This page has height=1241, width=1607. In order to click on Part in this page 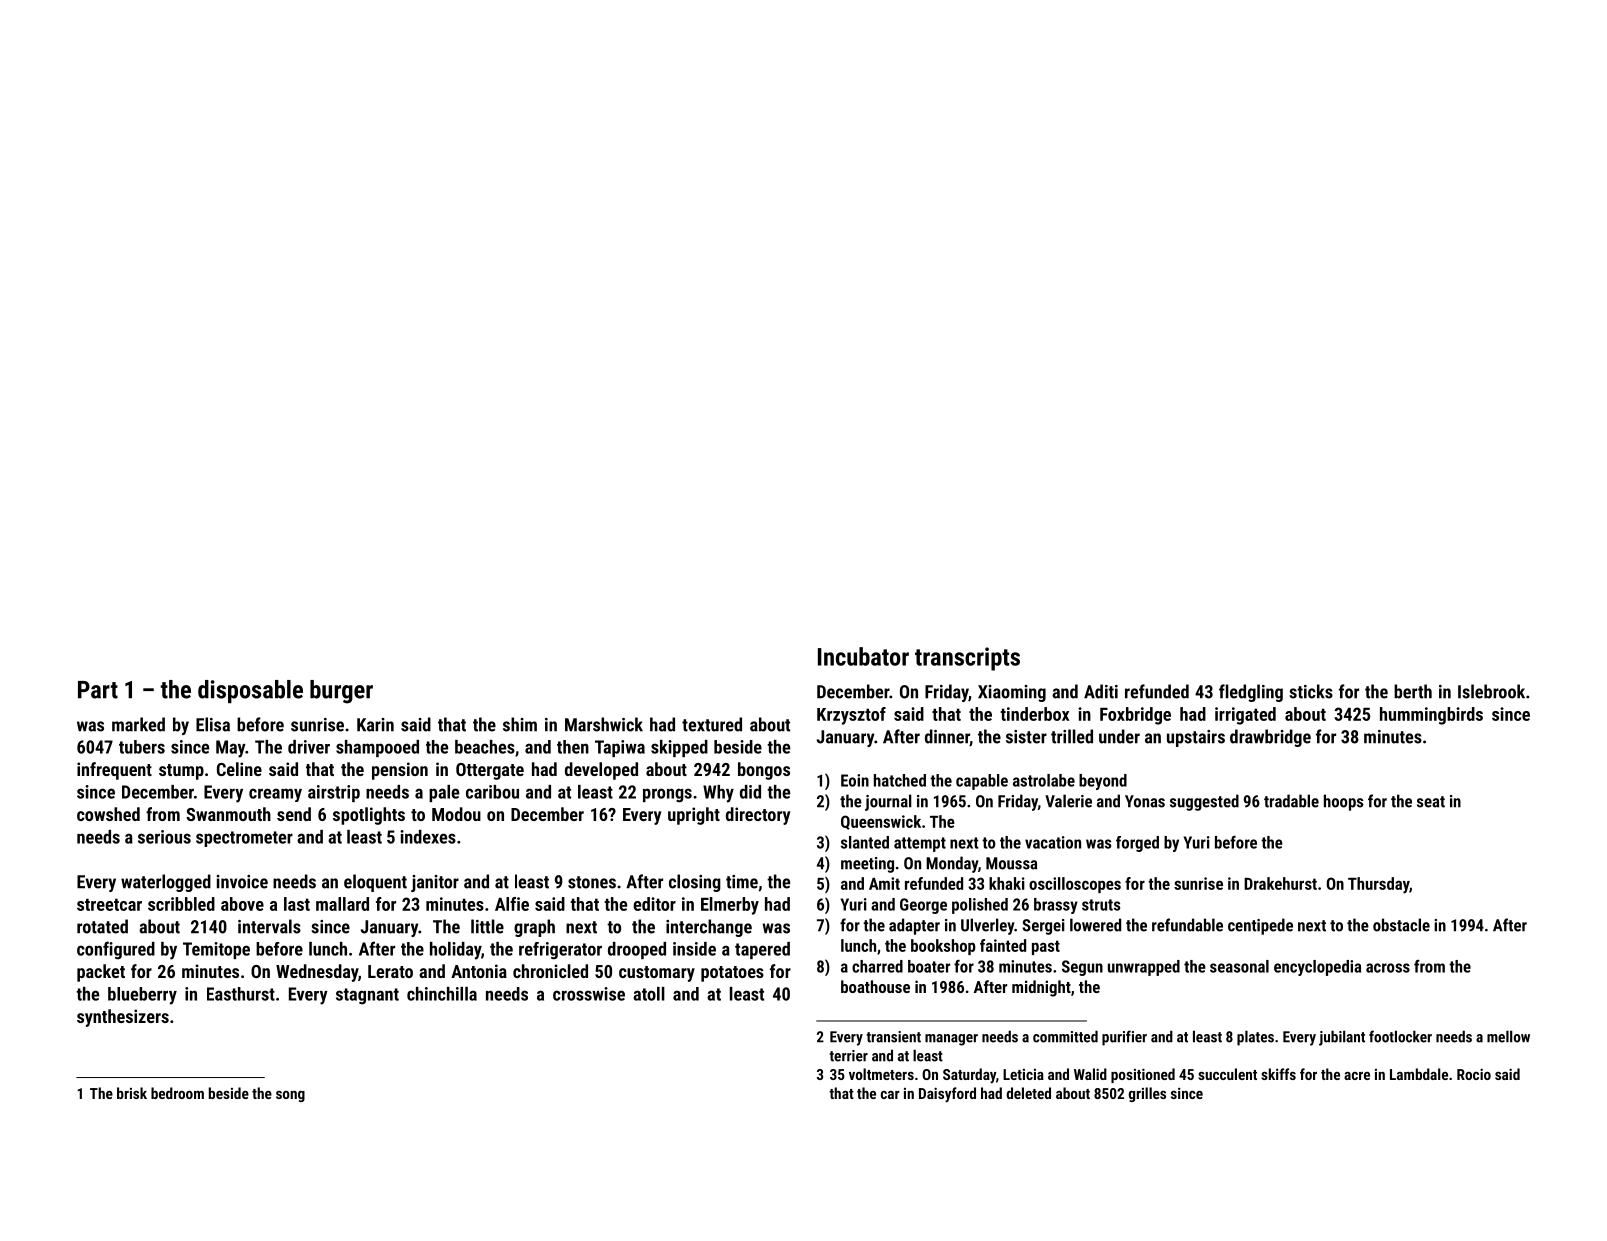, I will do `click(98, 690)`.
